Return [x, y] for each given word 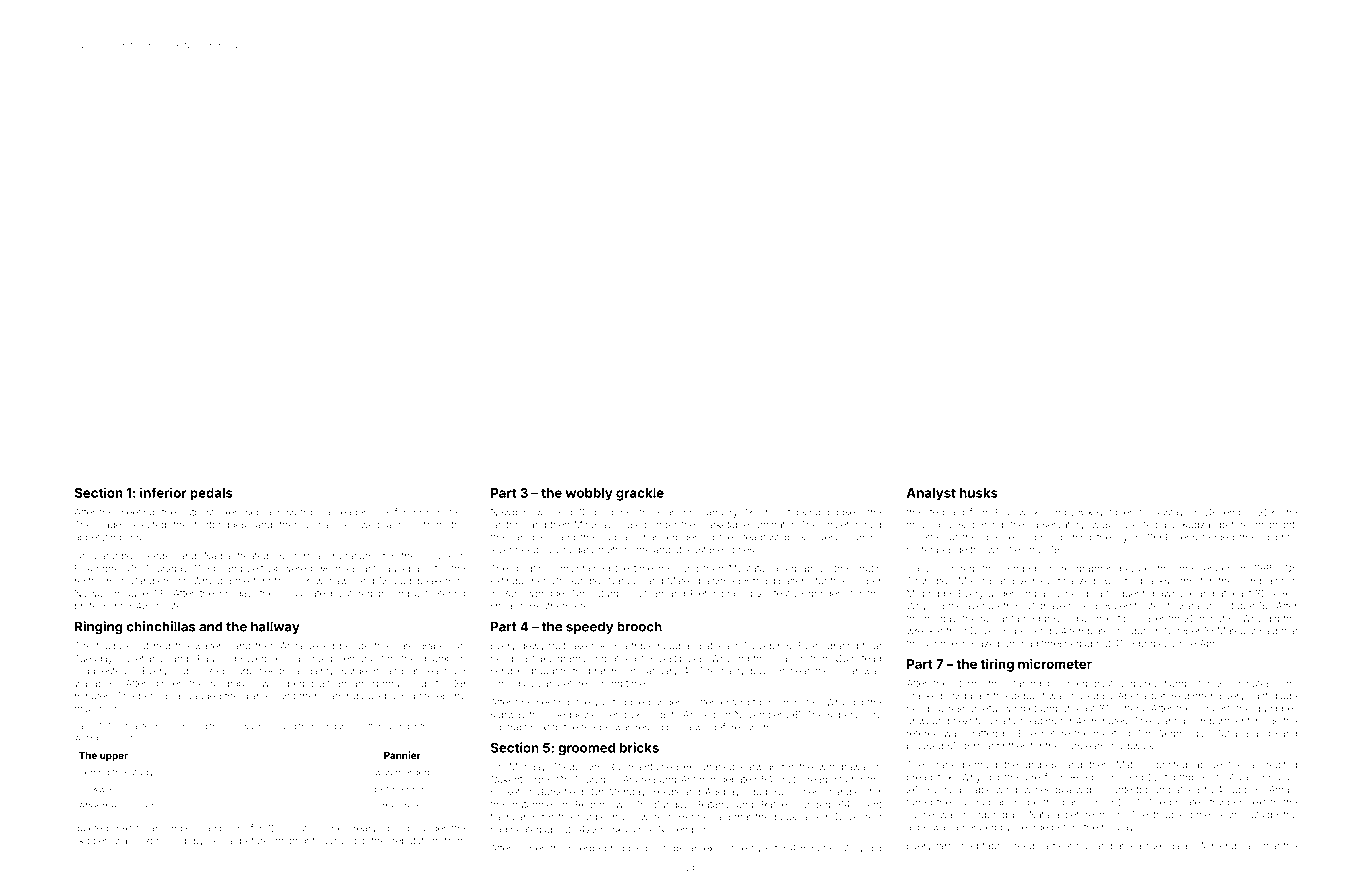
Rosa [222, 841]
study [142, 773]
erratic [867, 568]
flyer [761, 849]
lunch [756, 727]
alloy [1051, 594]
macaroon [97, 709]
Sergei [158, 557]
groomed [586, 749]
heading [1039, 722]
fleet [1062, 846]
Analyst [931, 494]
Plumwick [1017, 512]
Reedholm [1093, 777]
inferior [163, 492]
